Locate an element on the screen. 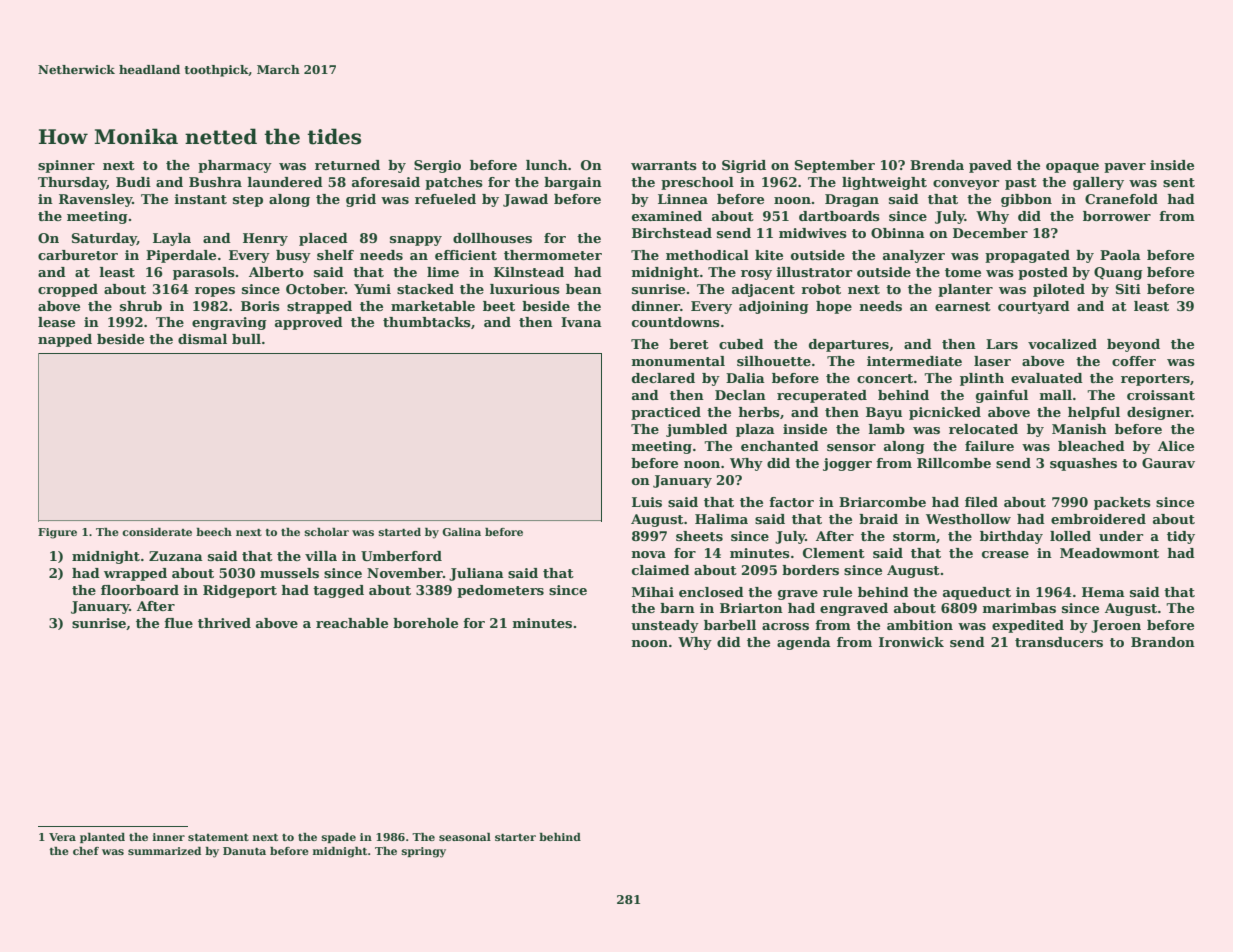 This screenshot has width=1233, height=952. paver is located at coordinates (1125, 168).
